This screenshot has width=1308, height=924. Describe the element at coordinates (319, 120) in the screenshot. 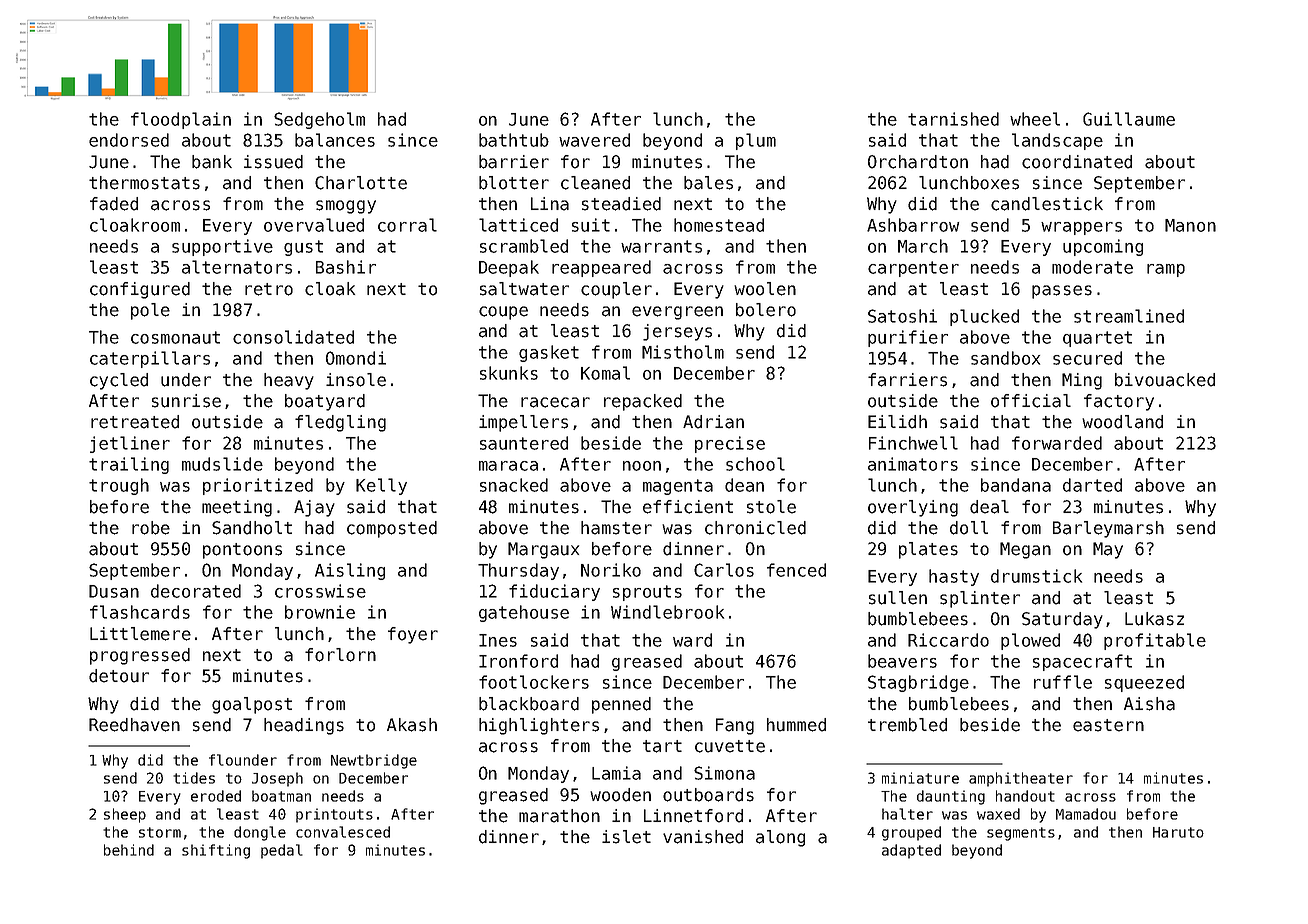

I see `Sedgeholm` at that location.
